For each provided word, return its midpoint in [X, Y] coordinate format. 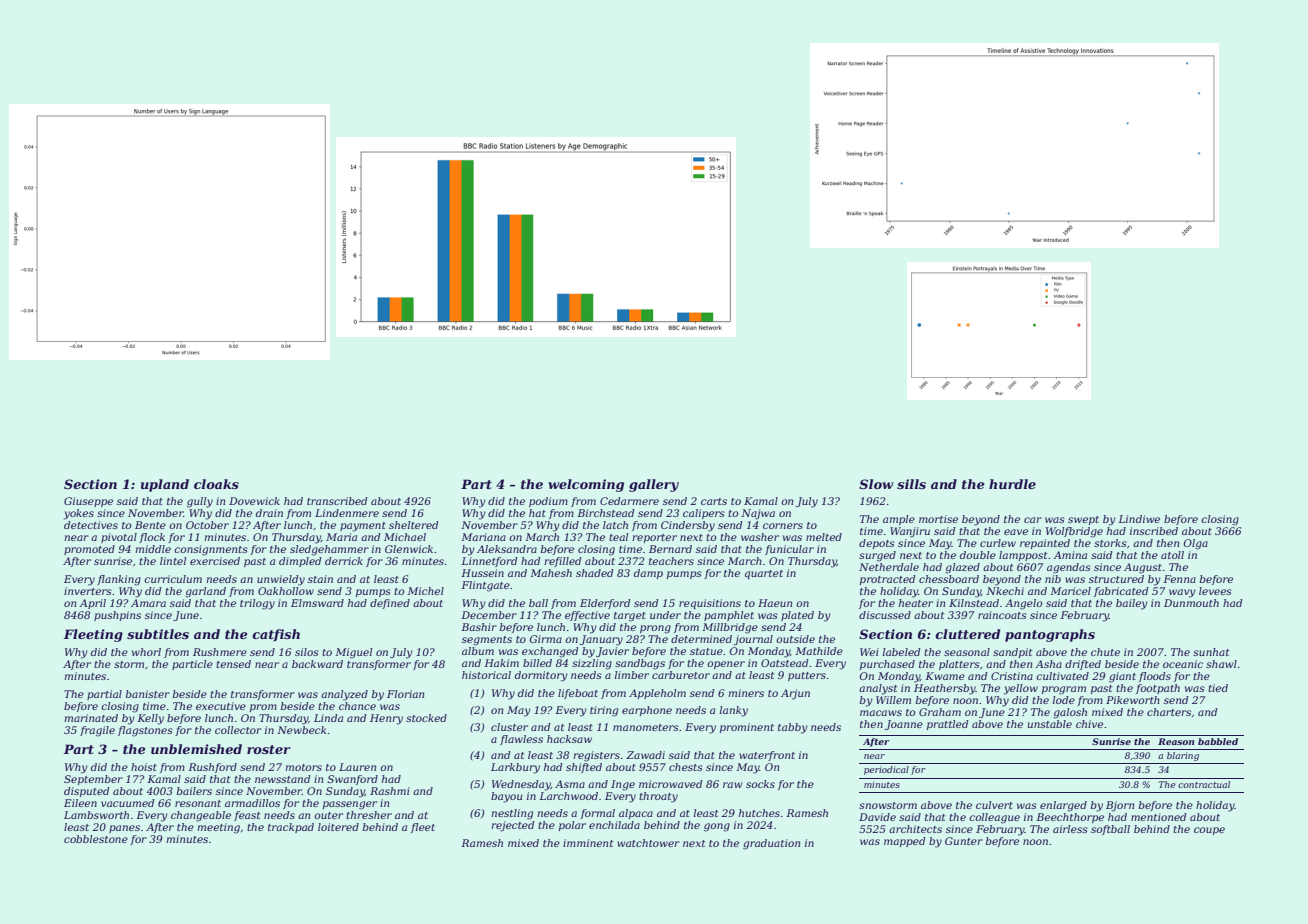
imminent [588, 843]
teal [618, 537]
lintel [173, 561]
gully [200, 502]
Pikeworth [1133, 700]
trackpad [291, 828]
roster [269, 749]
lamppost [1023, 556]
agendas [1069, 568]
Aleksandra [507, 549]
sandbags [640, 664]
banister [148, 694]
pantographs [1050, 635]
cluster [509, 727]
